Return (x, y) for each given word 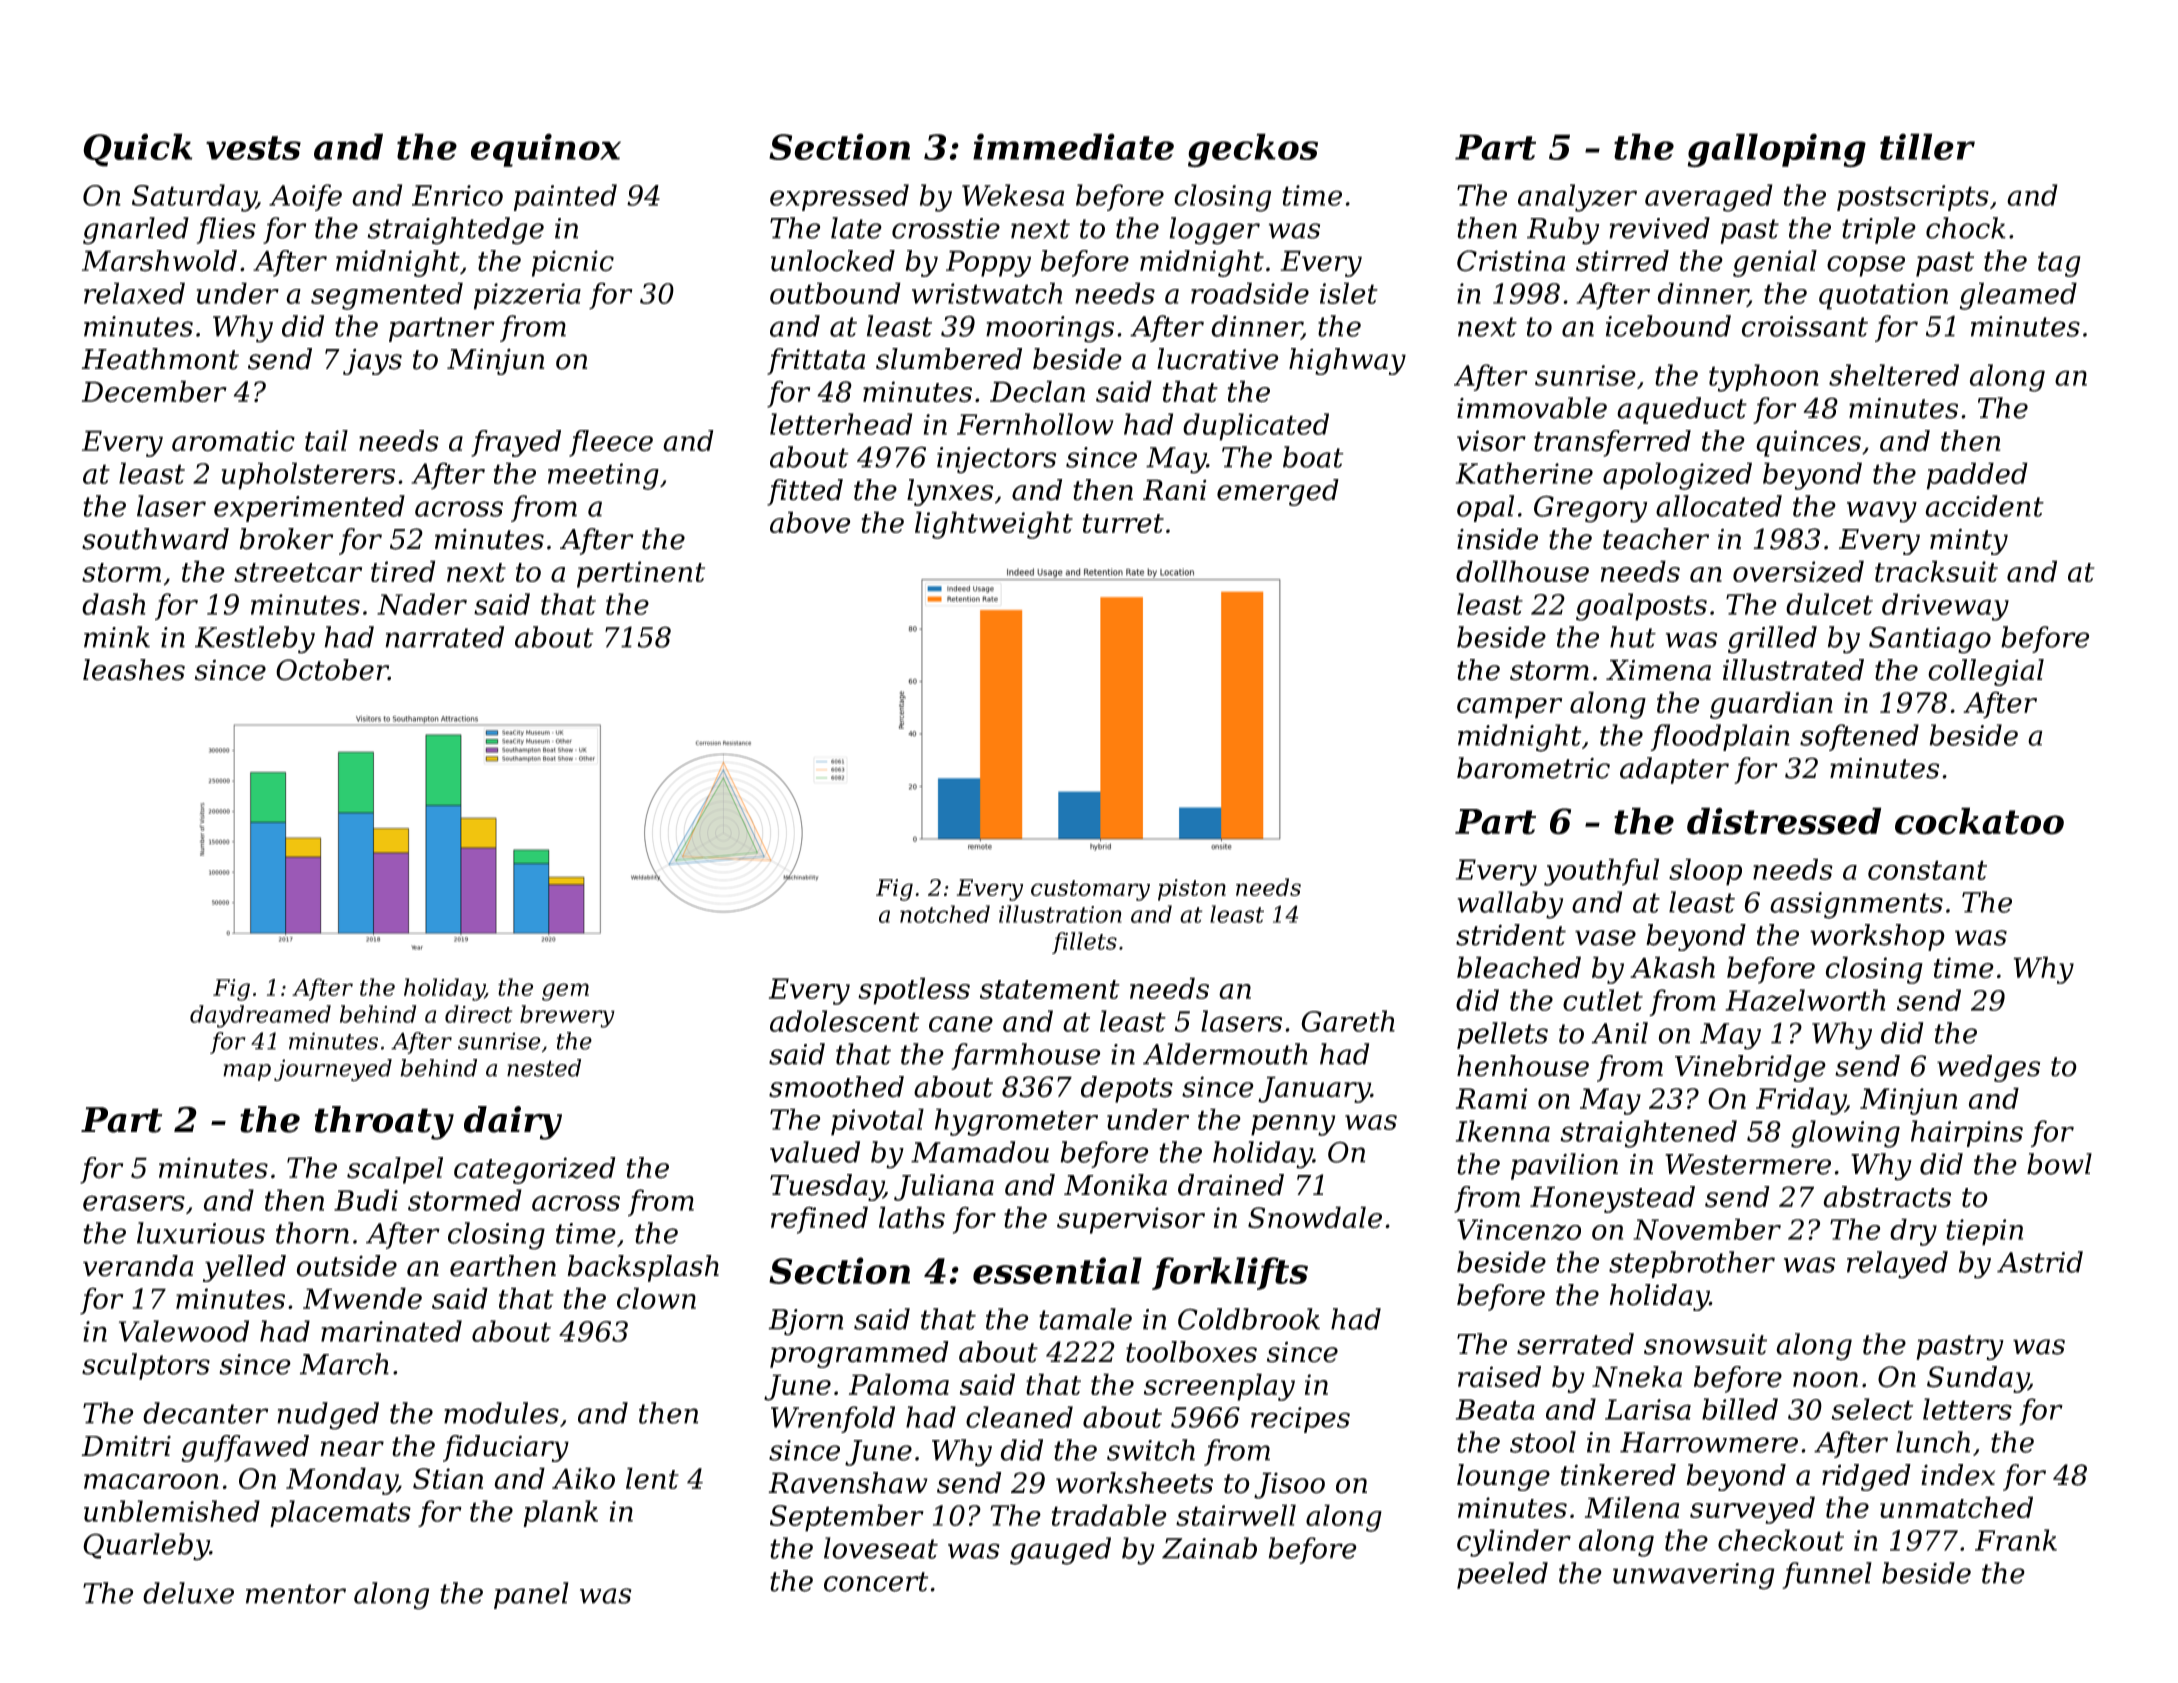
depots (1127, 1089)
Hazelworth (1805, 1000)
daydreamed (260, 1016)
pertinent (641, 574)
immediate (1073, 146)
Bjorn (805, 1322)
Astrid (2040, 1262)
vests (253, 148)
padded (1977, 476)
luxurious (201, 1233)
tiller (1927, 146)
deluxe (188, 1593)
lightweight (994, 525)
